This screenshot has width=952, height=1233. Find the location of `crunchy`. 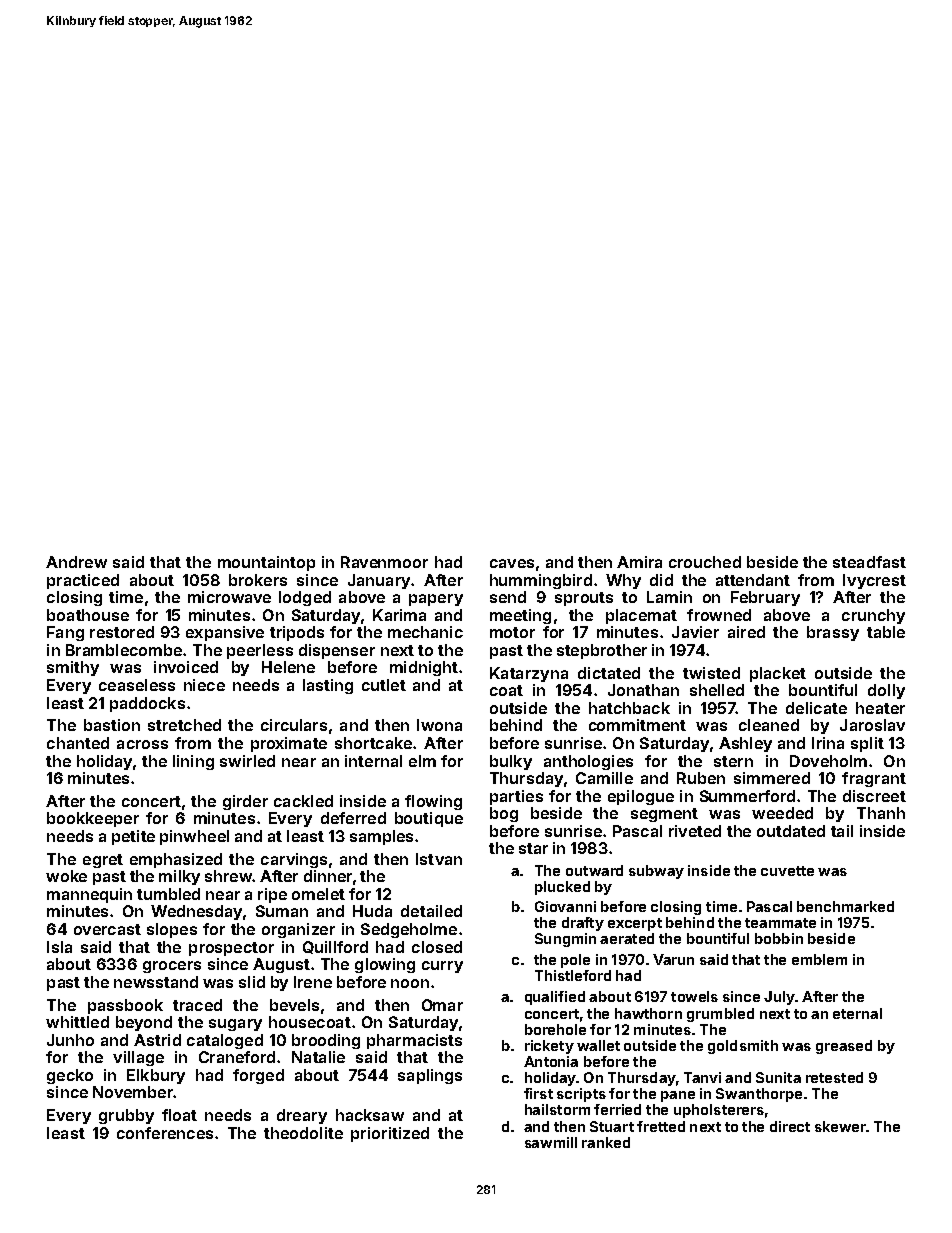

crunchy is located at coordinates (873, 616).
